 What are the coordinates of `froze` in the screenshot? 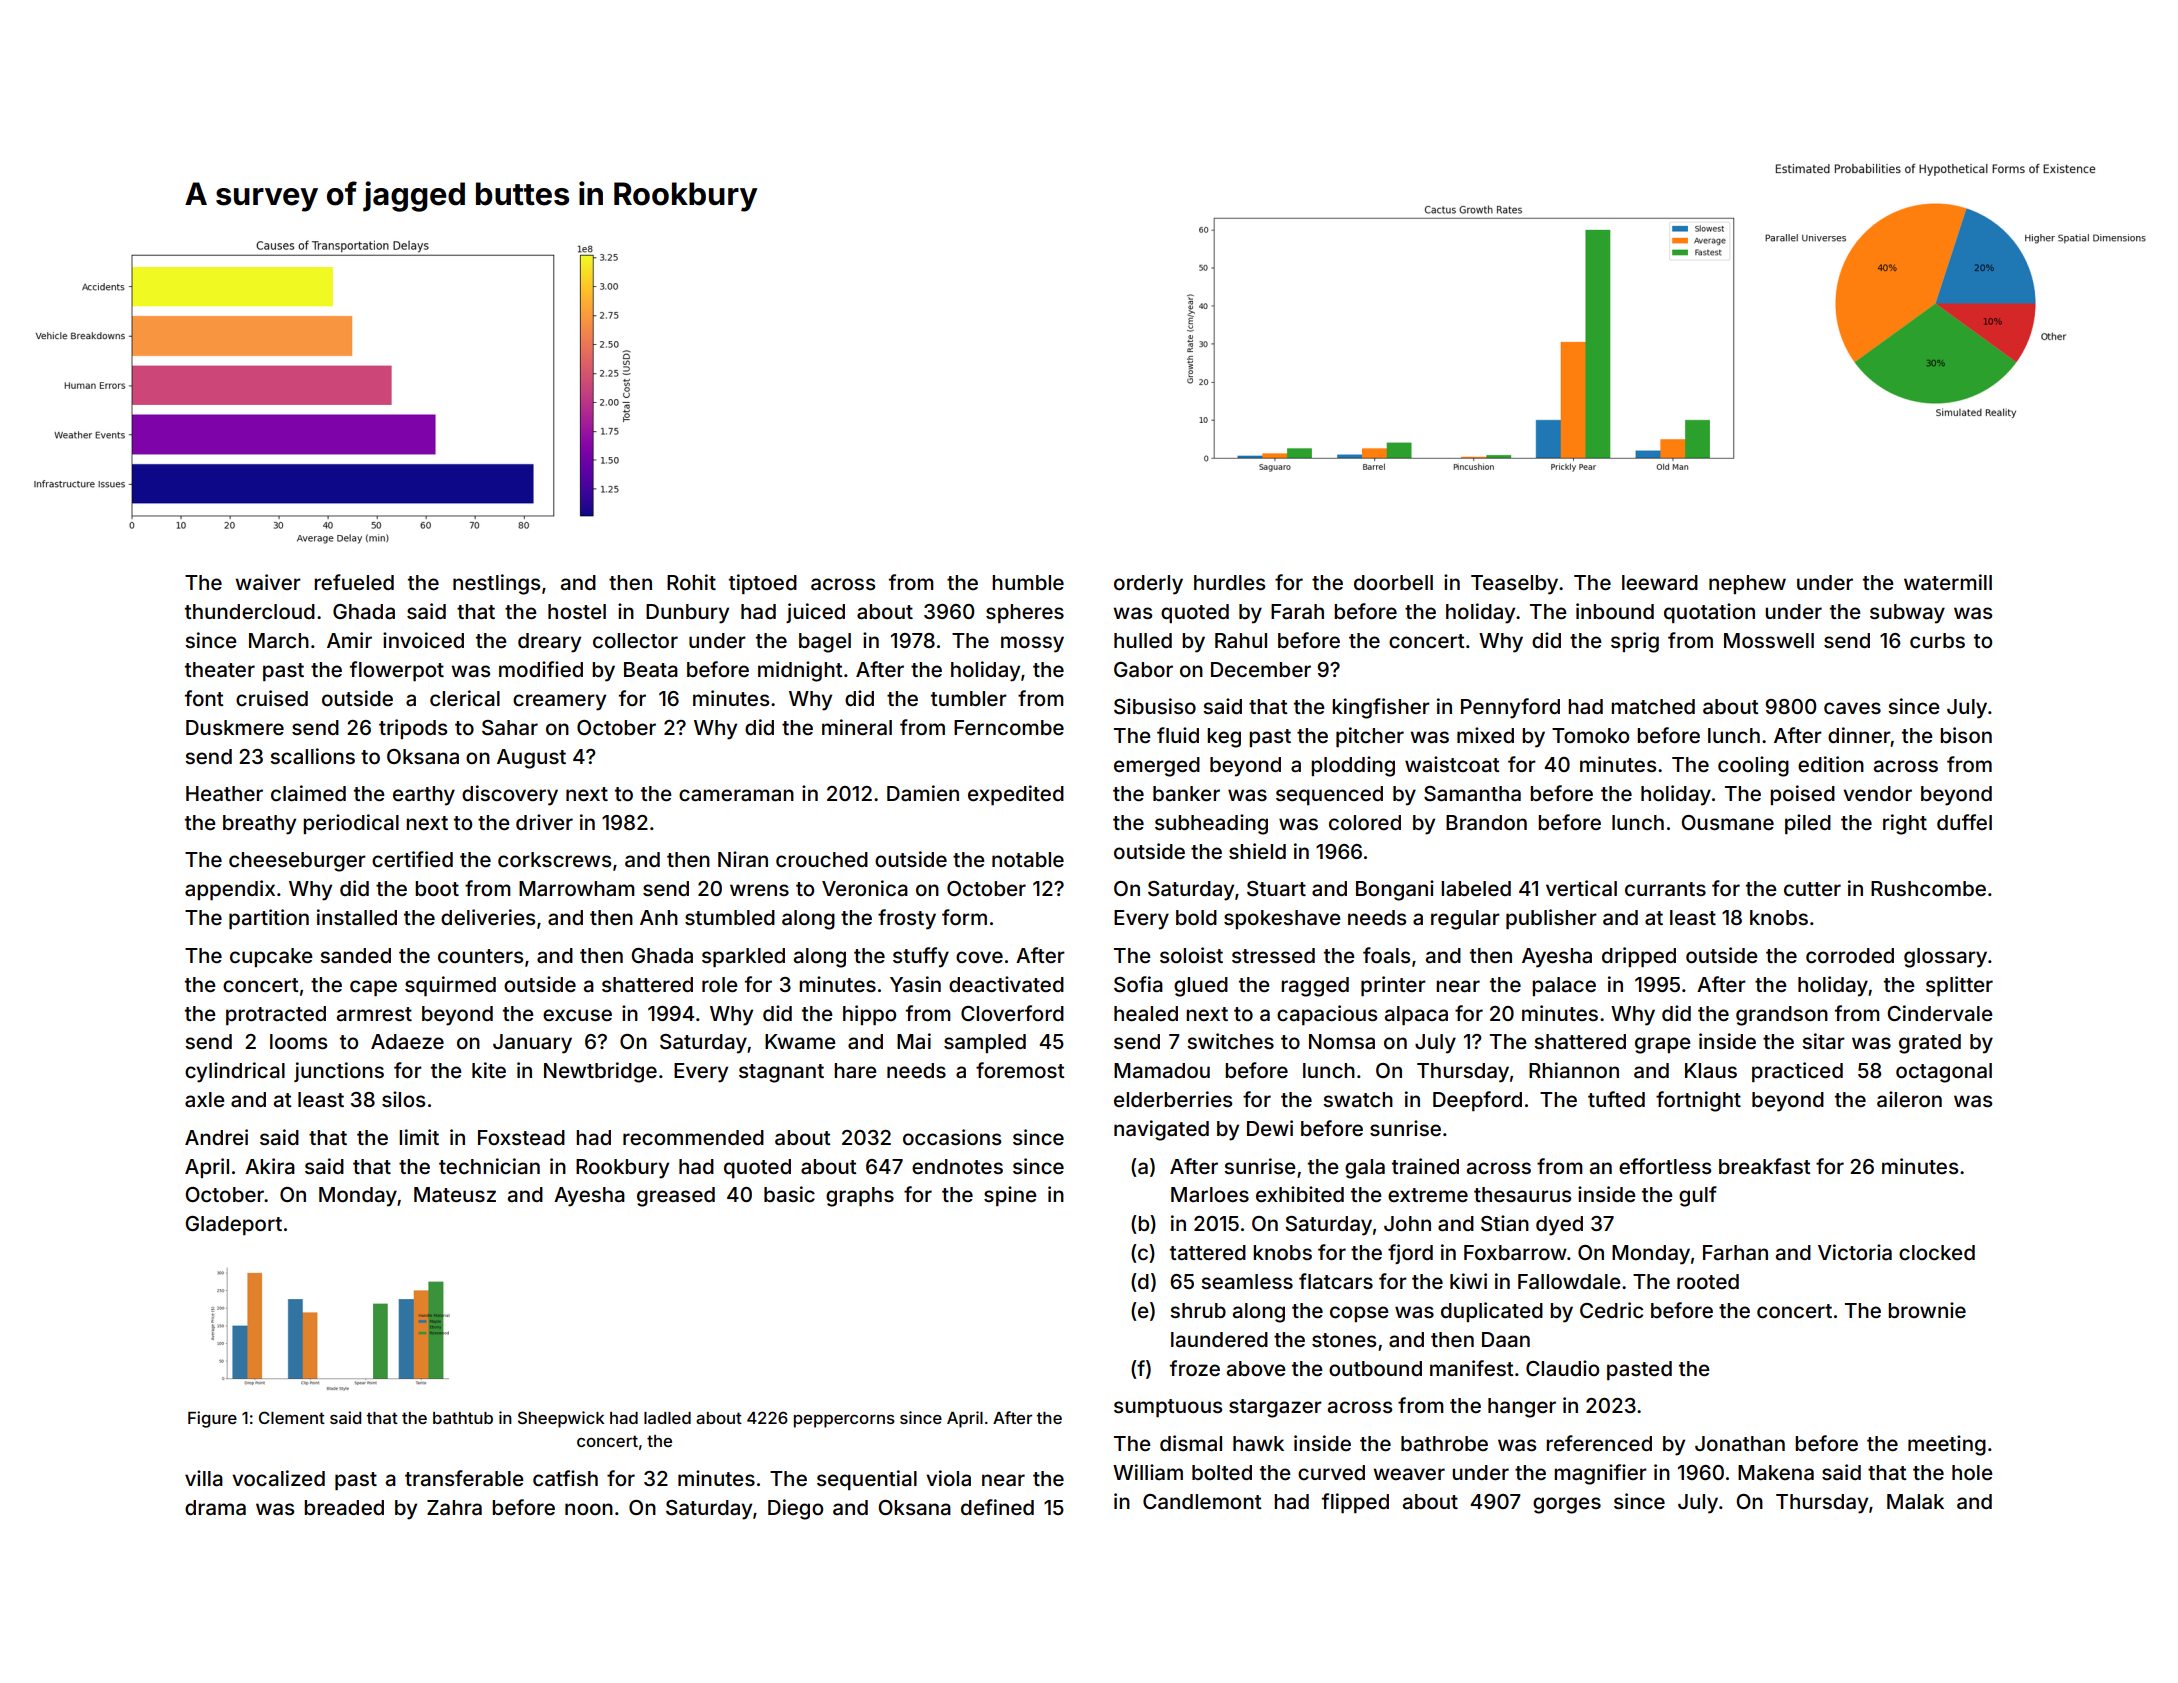 It's located at (1195, 1368).
